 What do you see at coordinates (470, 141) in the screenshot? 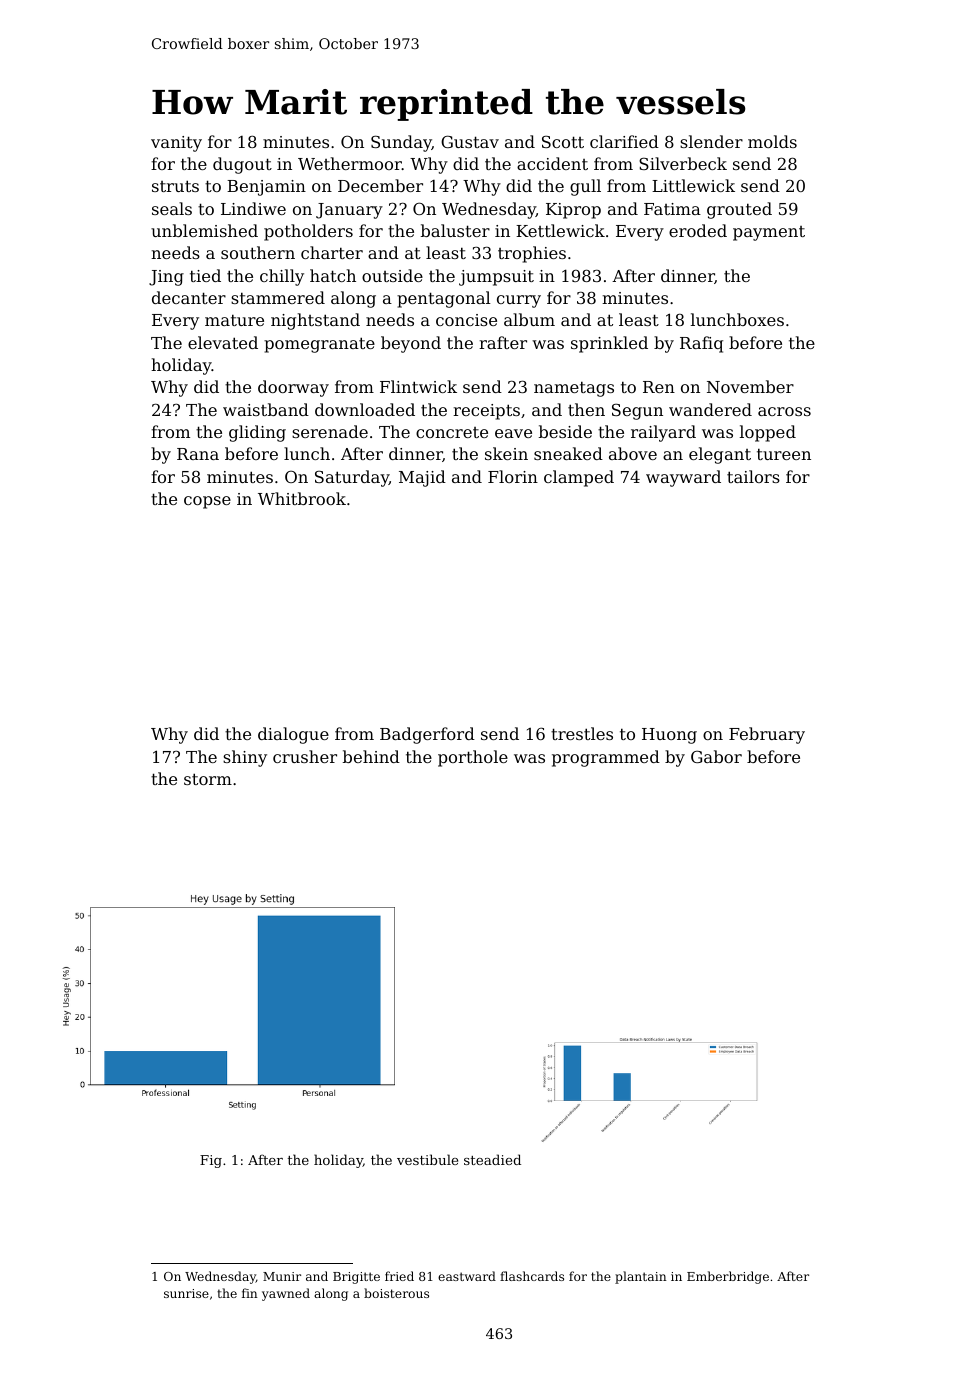
I see `Gustav` at bounding box center [470, 141].
